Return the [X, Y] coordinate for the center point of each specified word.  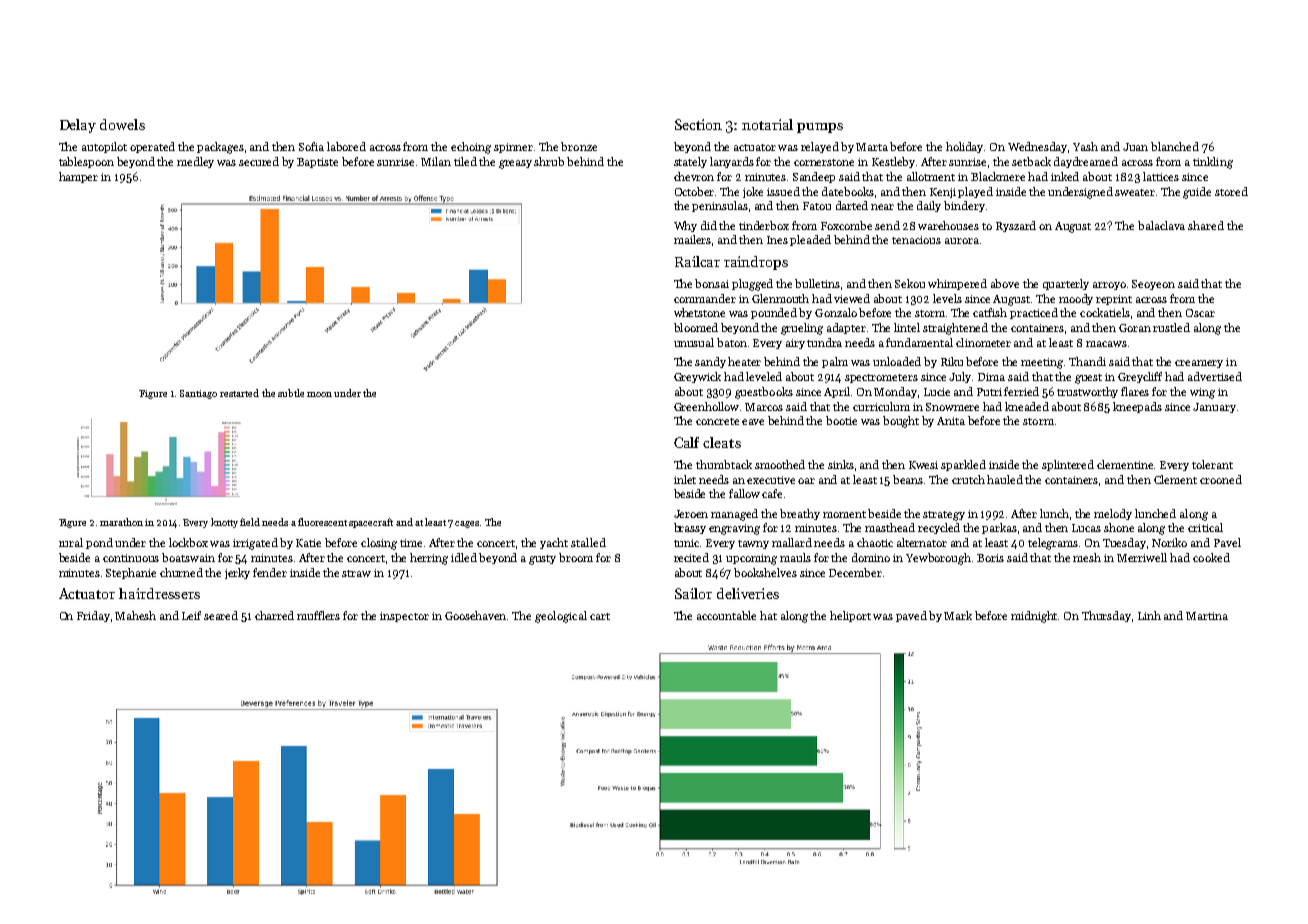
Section [698, 124]
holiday [964, 147]
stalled [588, 542]
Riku [952, 361]
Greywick [697, 377]
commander [705, 298]
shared [1206, 225]
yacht [554, 543]
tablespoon [86, 162]
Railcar [697, 261]
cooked [1211, 557]
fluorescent [322, 522]
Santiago [198, 394]
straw [356, 573]
